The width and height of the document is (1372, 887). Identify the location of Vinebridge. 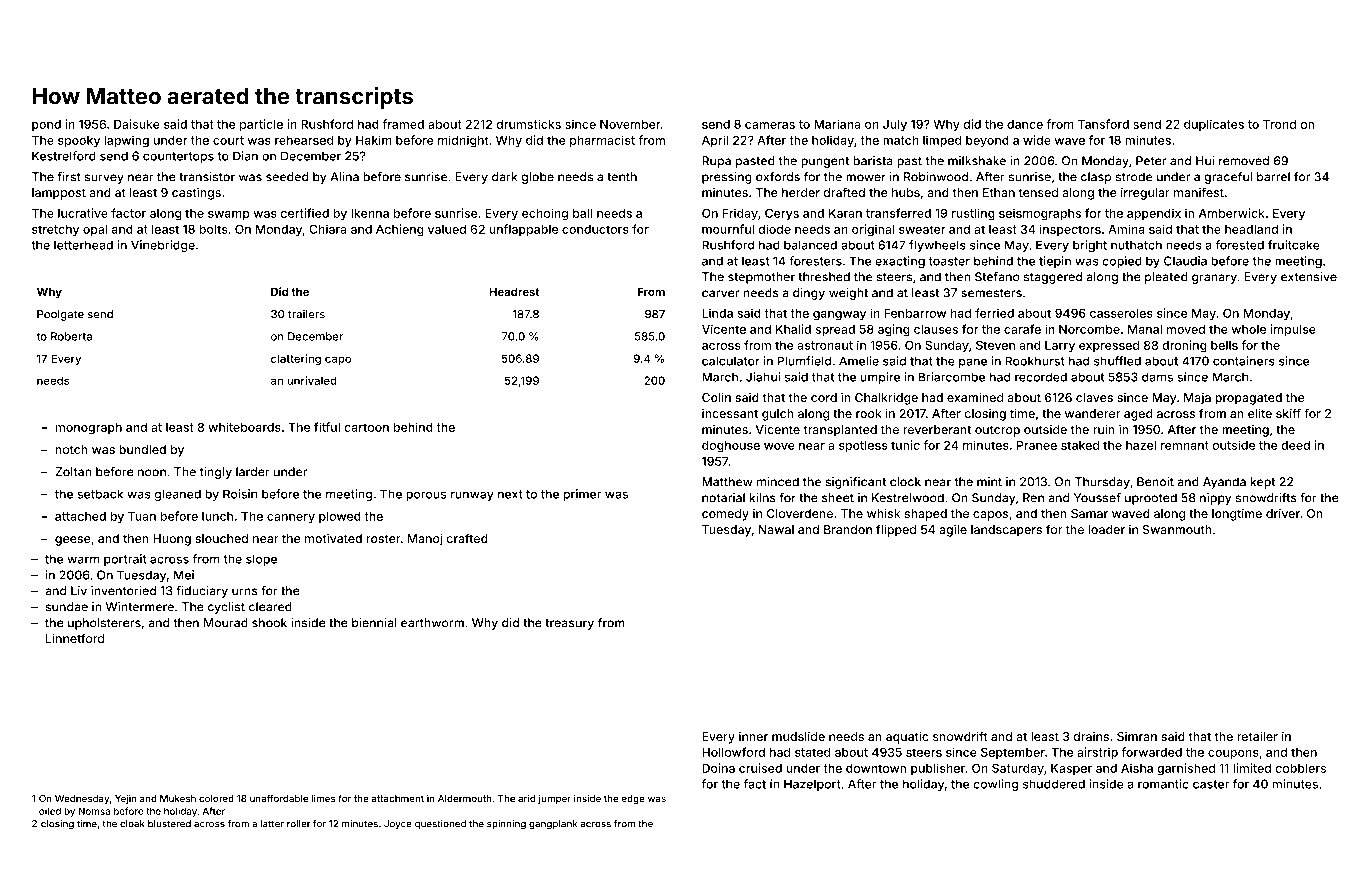
(163, 246).
